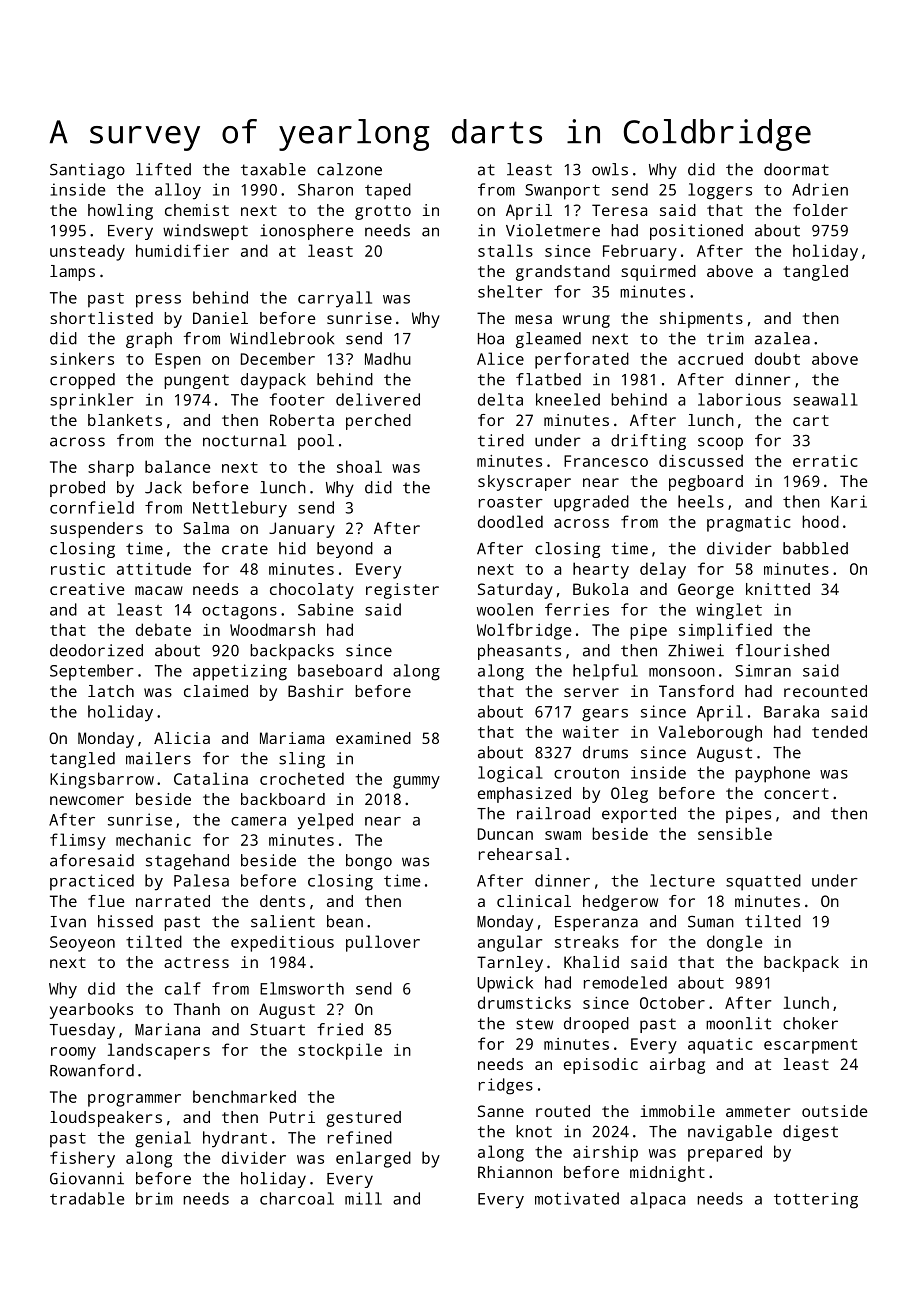  Describe the element at coordinates (87, 1198) in the document. I see `tradable` at that location.
